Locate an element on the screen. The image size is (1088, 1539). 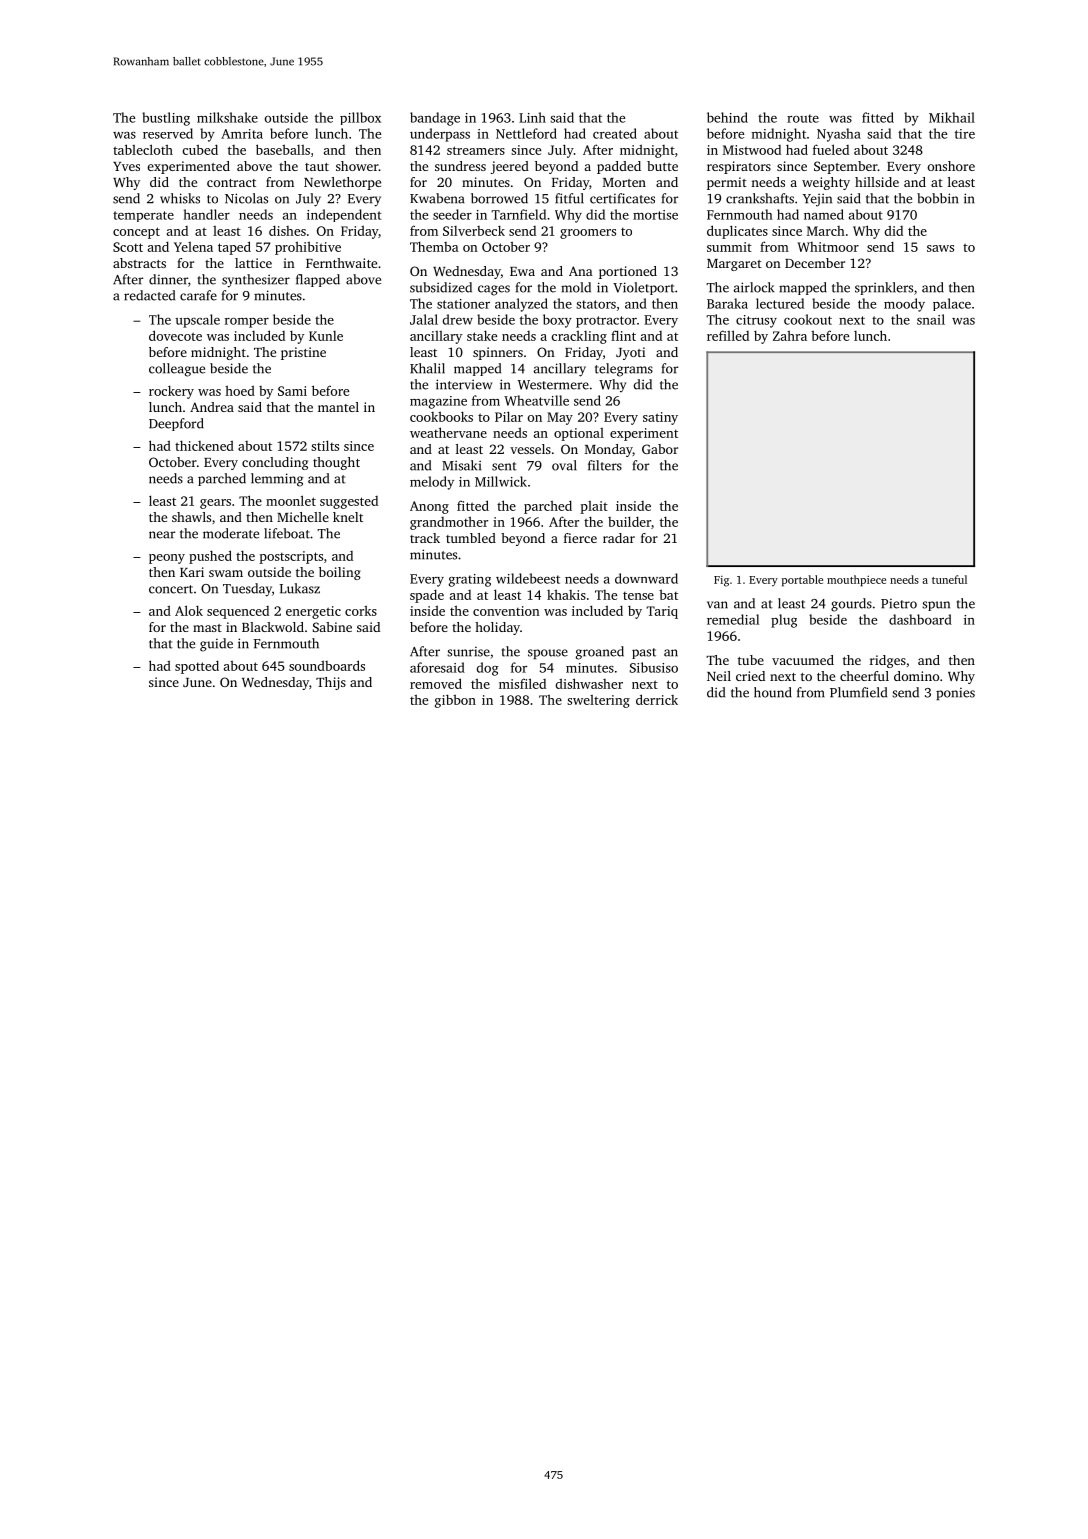
named is located at coordinates (824, 214).
